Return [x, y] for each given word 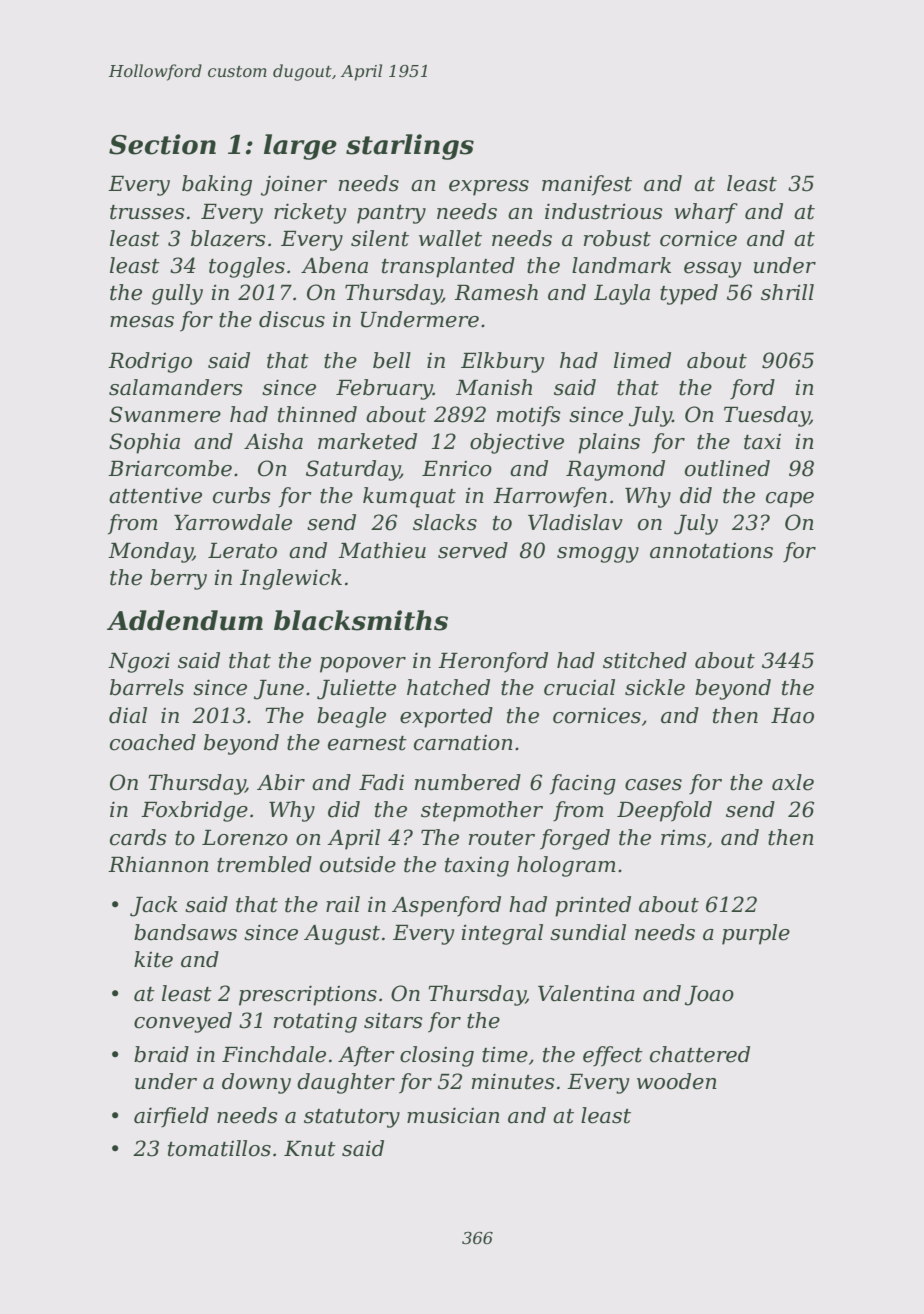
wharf [706, 213]
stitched [645, 660]
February [384, 389]
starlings [410, 147]
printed [593, 906]
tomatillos [219, 1148]
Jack [154, 906]
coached [153, 742]
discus [292, 319]
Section [162, 144]
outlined [727, 468]
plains [609, 443]
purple [756, 934]
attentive [155, 495]
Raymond [615, 470]
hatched [448, 687]
